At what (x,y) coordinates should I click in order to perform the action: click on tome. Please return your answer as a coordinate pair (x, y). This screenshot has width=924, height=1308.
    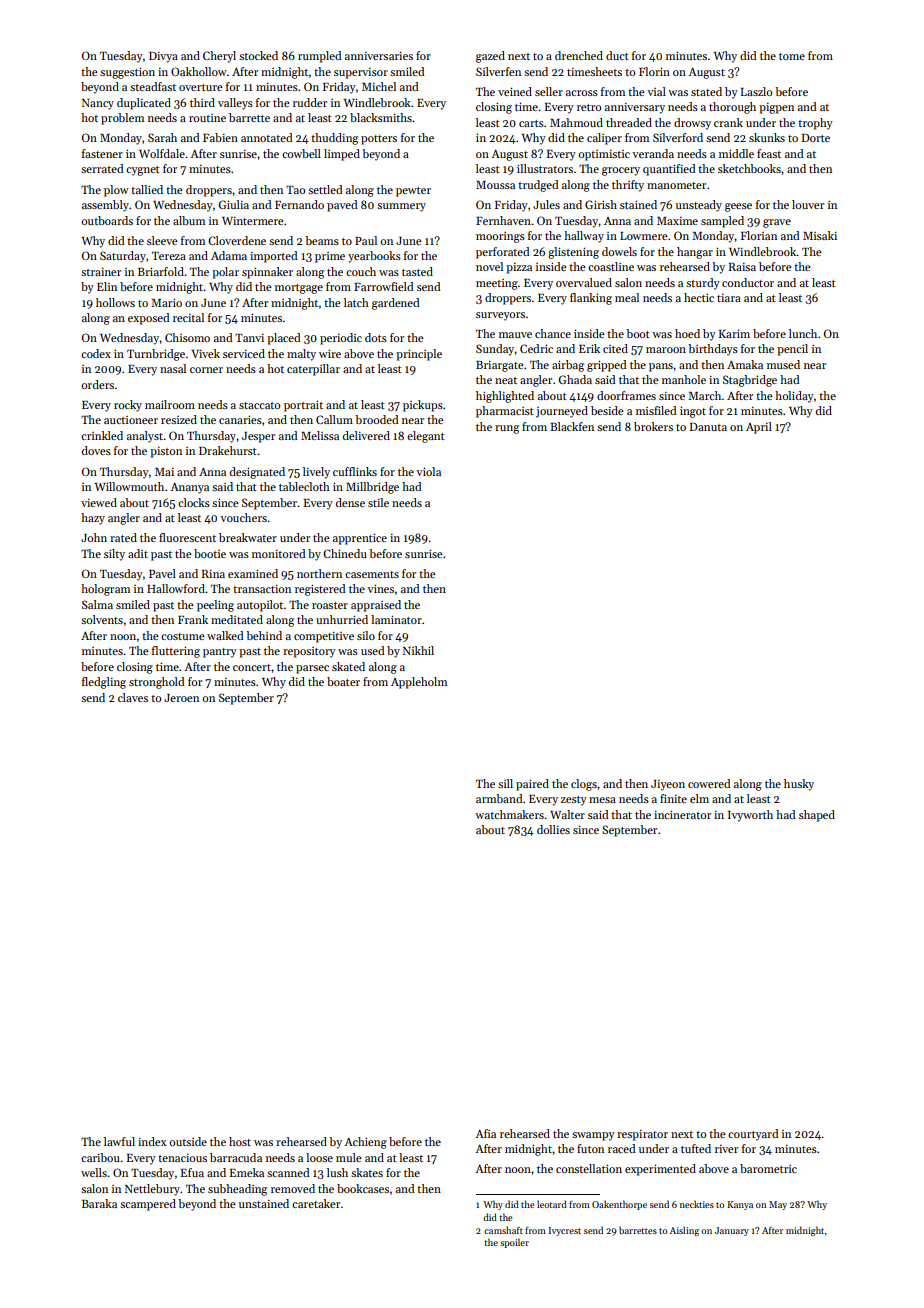
    Looking at the image, I should click on (792, 56).
